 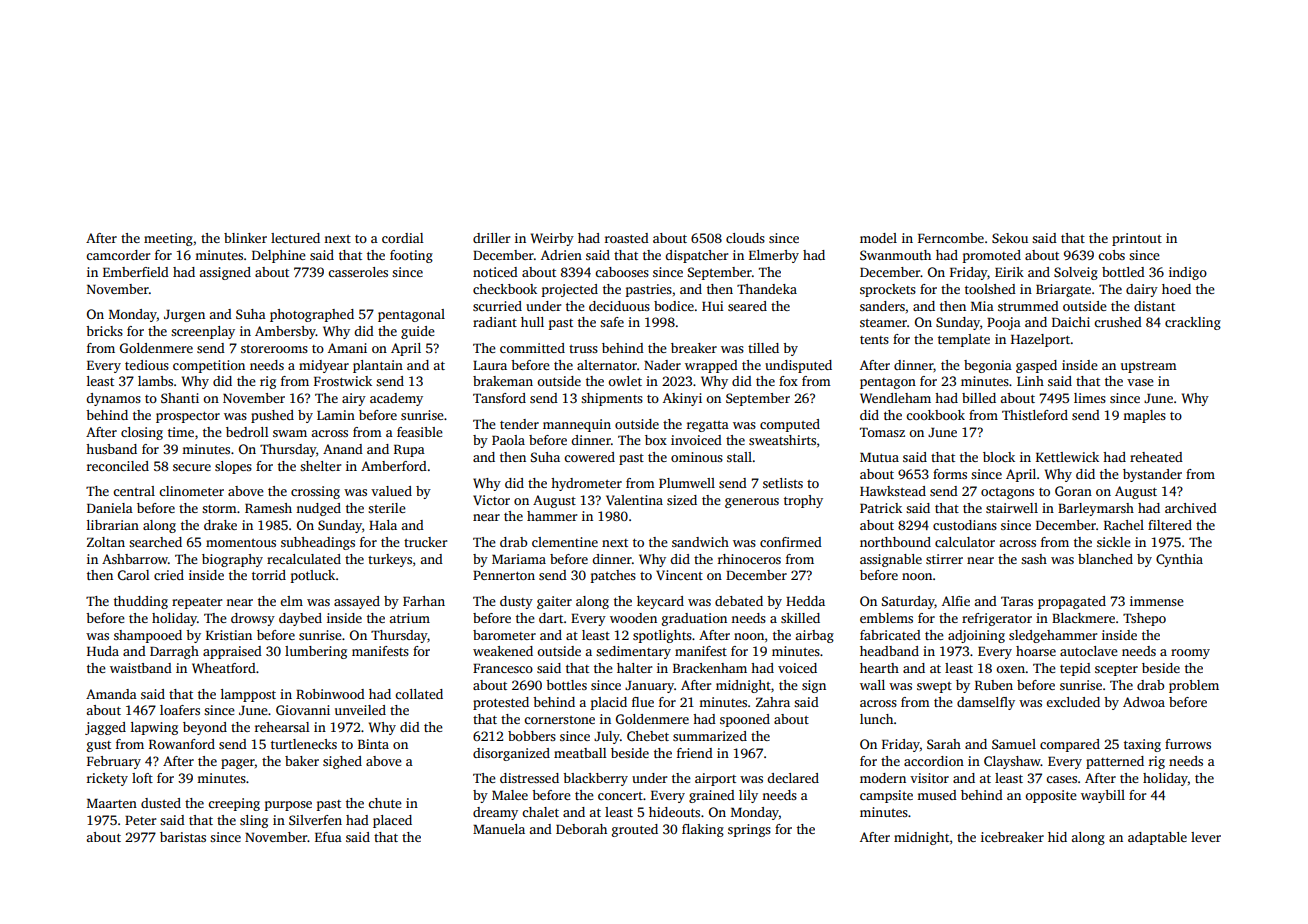 What do you see at coordinates (581, 829) in the screenshot?
I see `Deborah` at bounding box center [581, 829].
